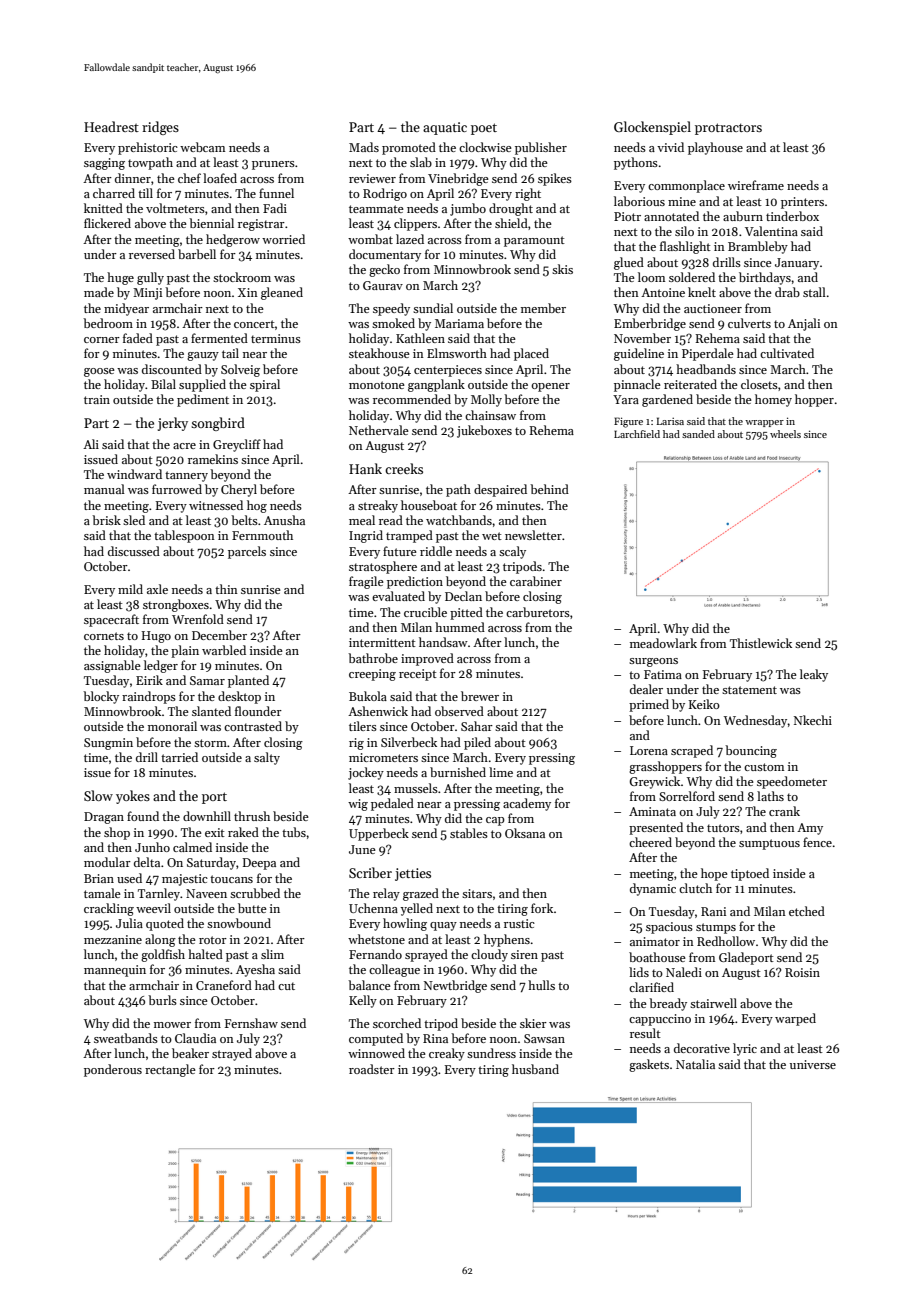 The width and height of the image is (924, 1308). What do you see at coordinates (378, 506) in the image?
I see `streaky` at bounding box center [378, 506].
